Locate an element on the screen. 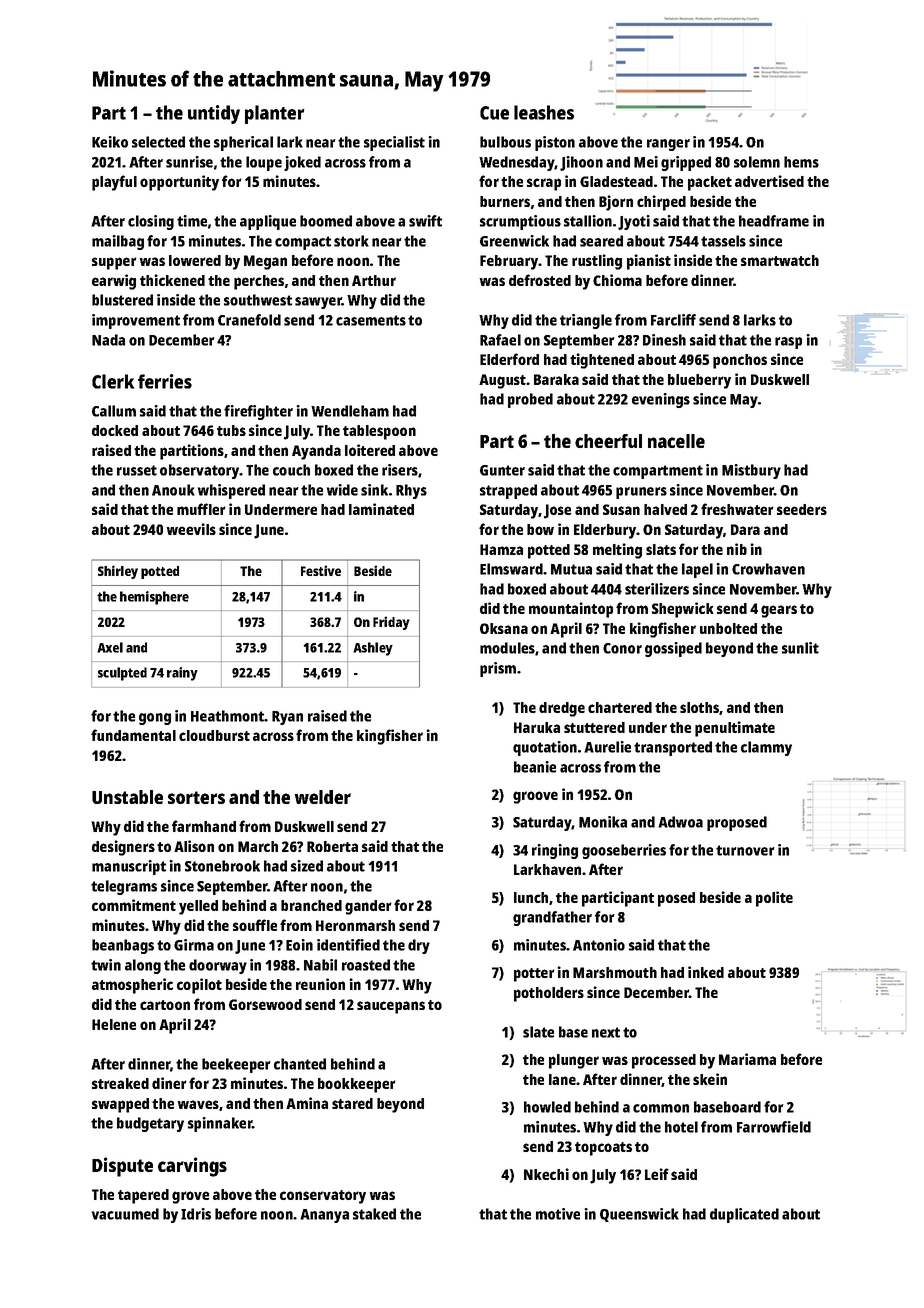 This screenshot has height=1308, width=924. specialist is located at coordinates (394, 143).
